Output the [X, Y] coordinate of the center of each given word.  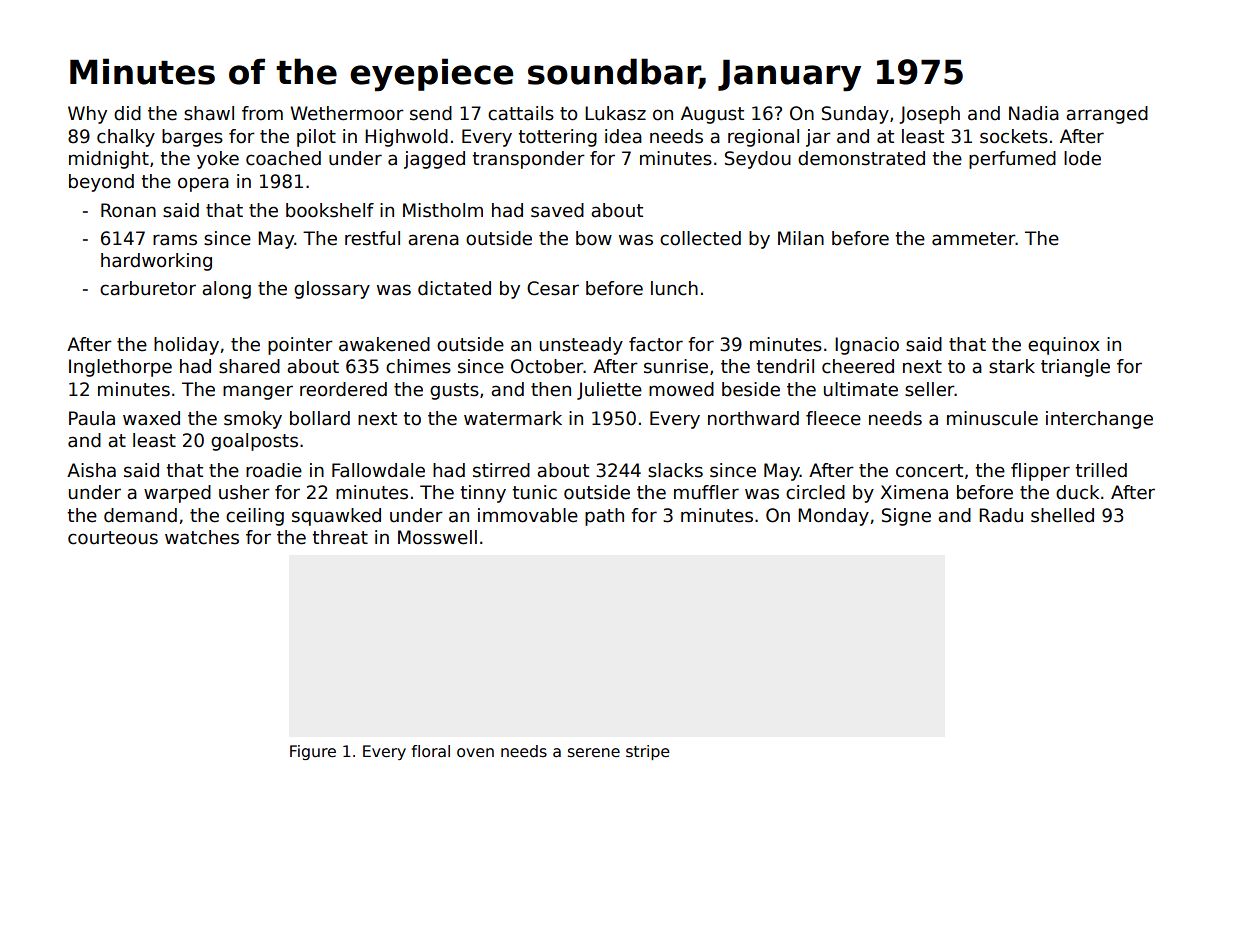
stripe [648, 752]
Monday [833, 517]
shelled [1062, 515]
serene [594, 752]
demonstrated [861, 158]
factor [656, 344]
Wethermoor [347, 113]
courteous [113, 538]
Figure [313, 752]
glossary [332, 290]
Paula [92, 418]
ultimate [861, 389]
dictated [454, 288]
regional [763, 138]
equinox [1064, 346]
